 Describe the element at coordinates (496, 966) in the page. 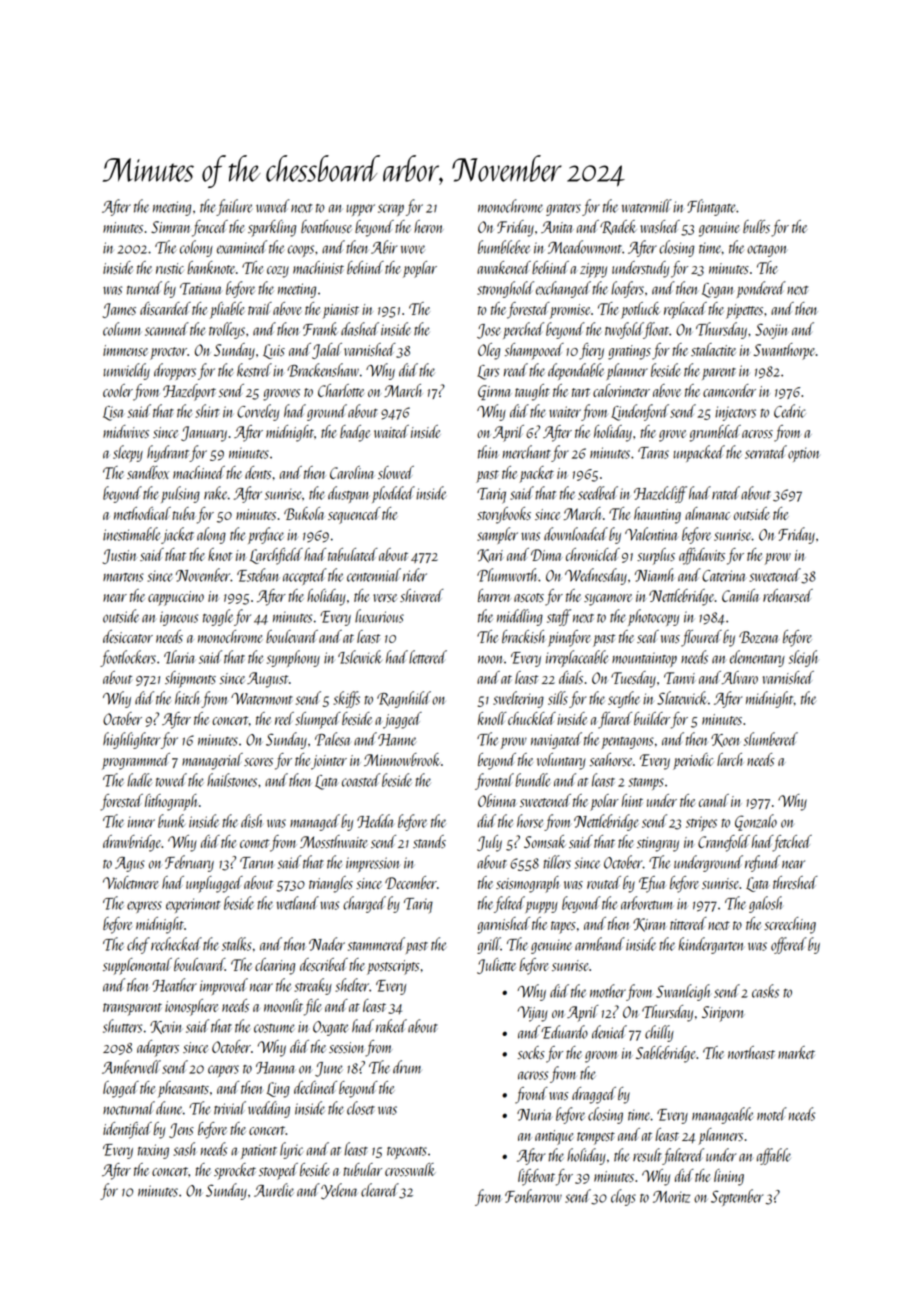

I see `Juliette` at that location.
